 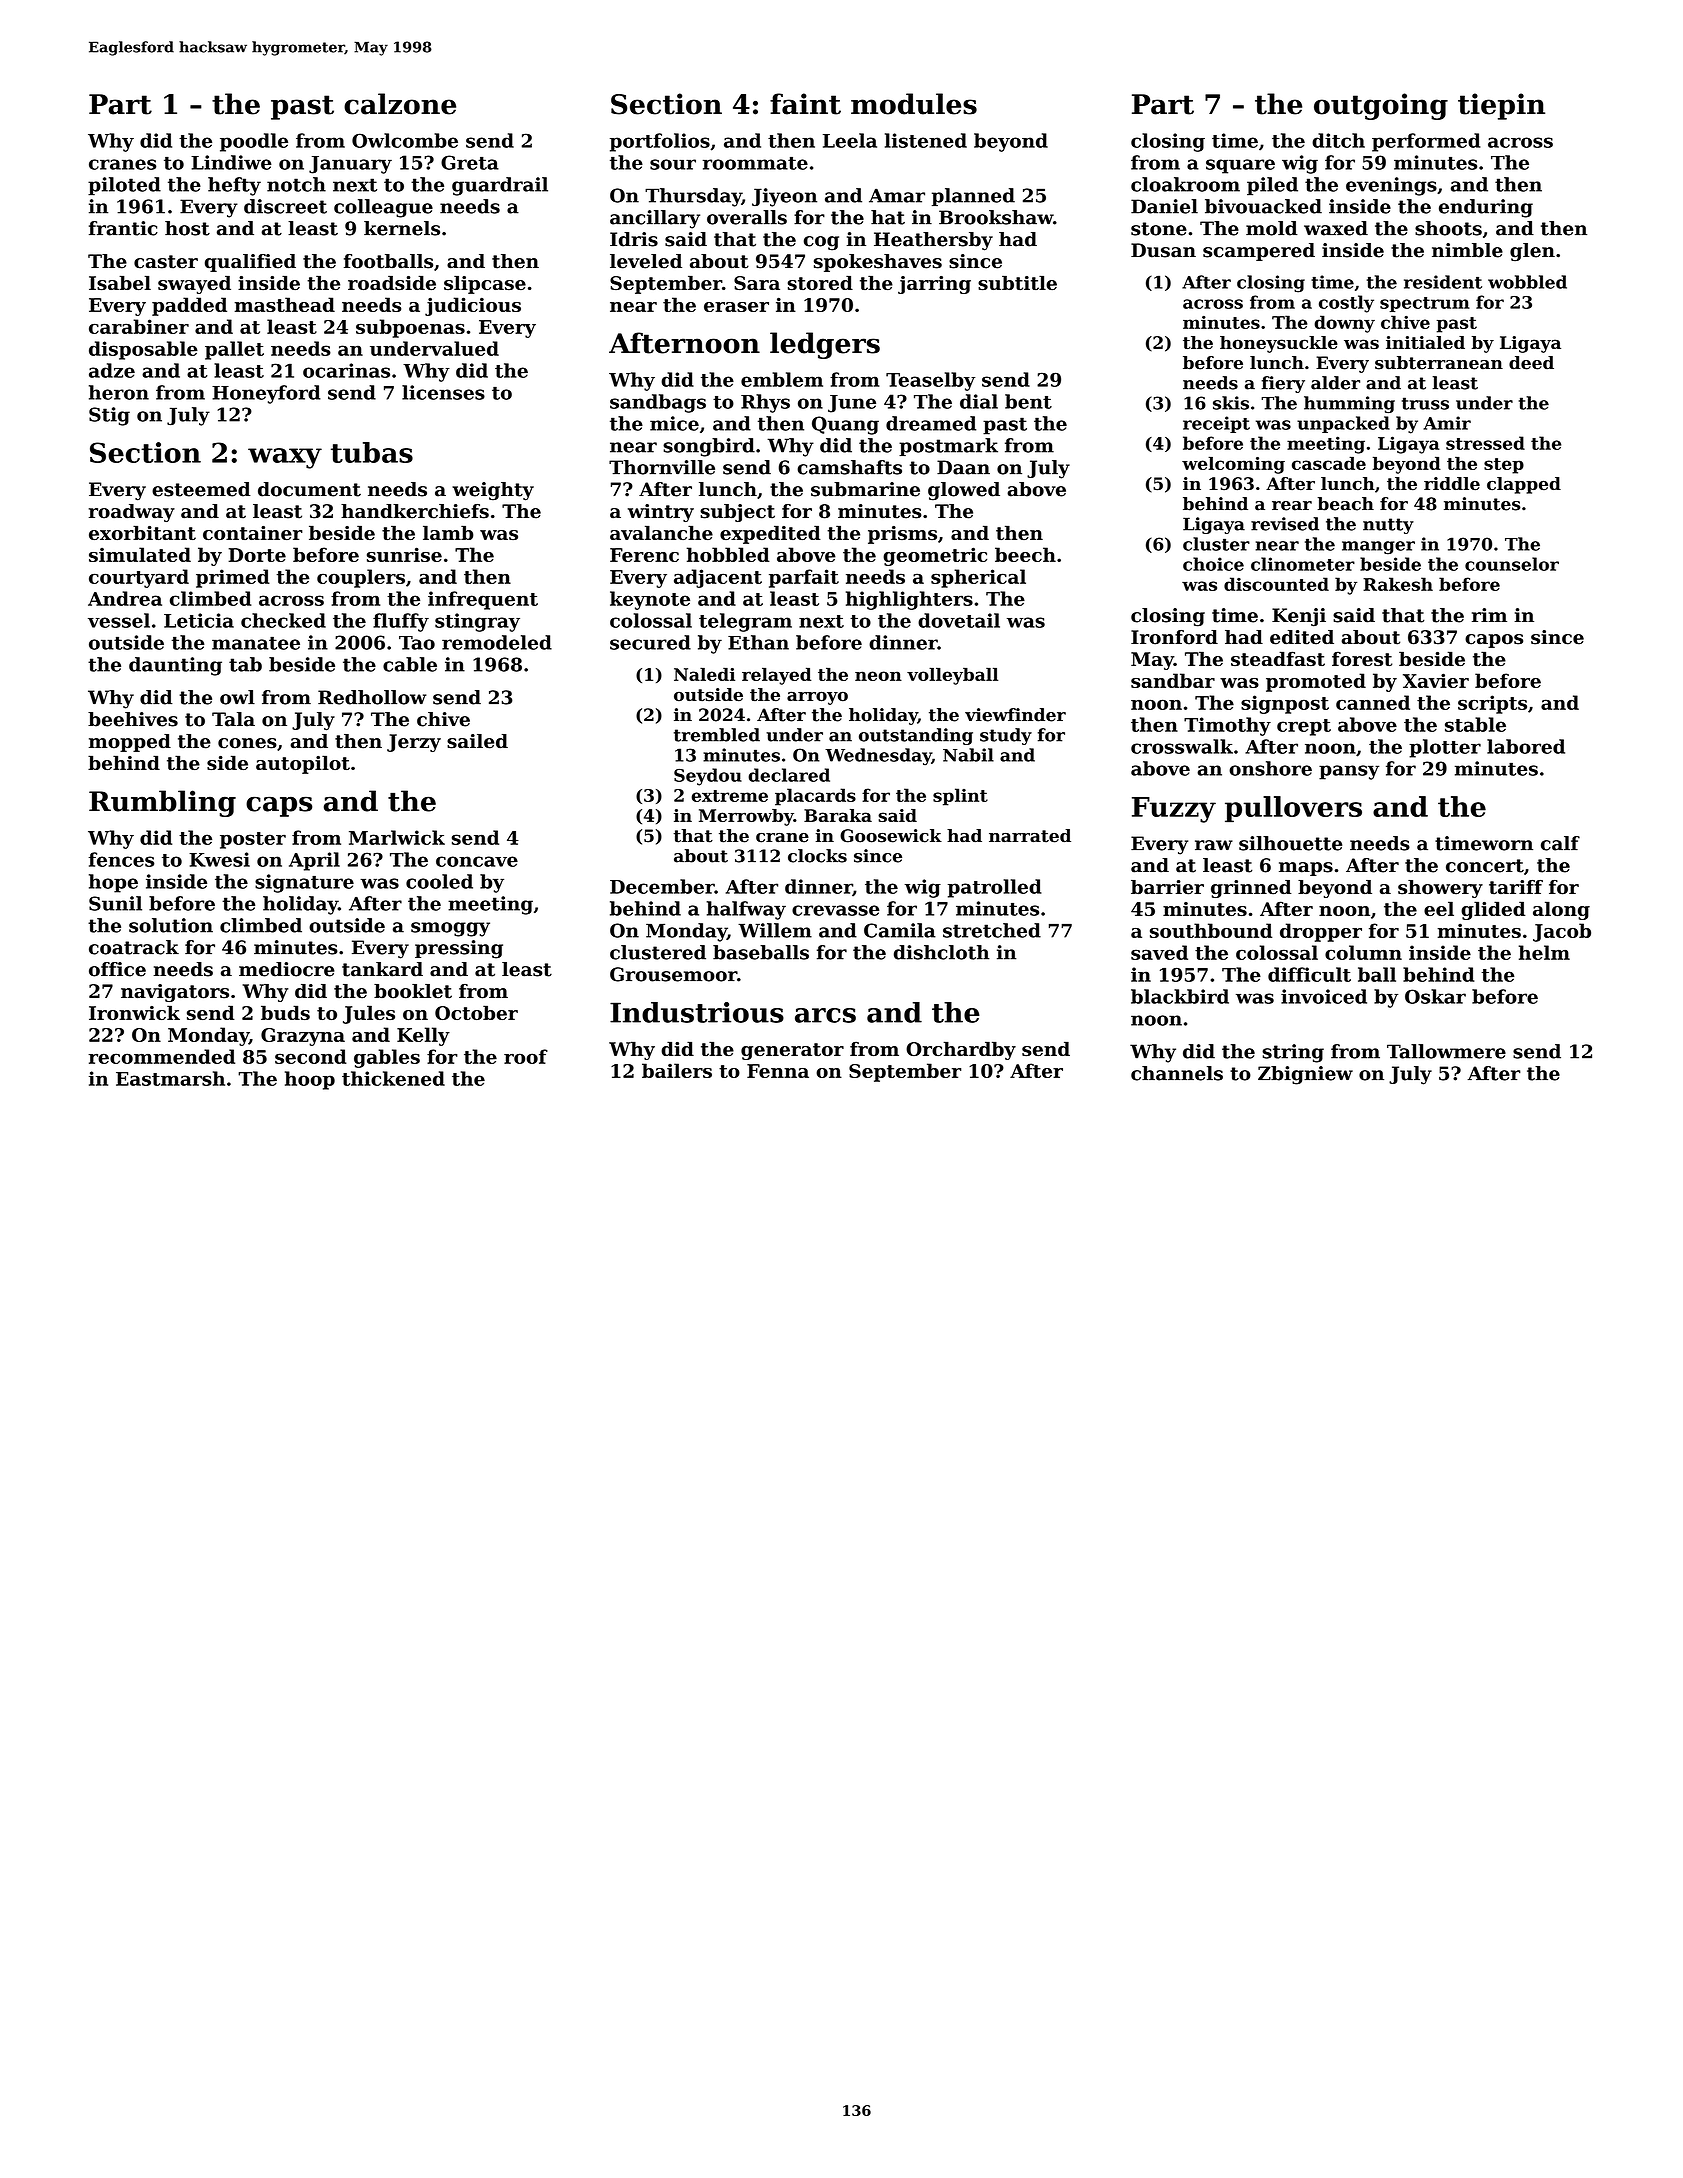 I want to click on poodle, so click(x=254, y=142).
